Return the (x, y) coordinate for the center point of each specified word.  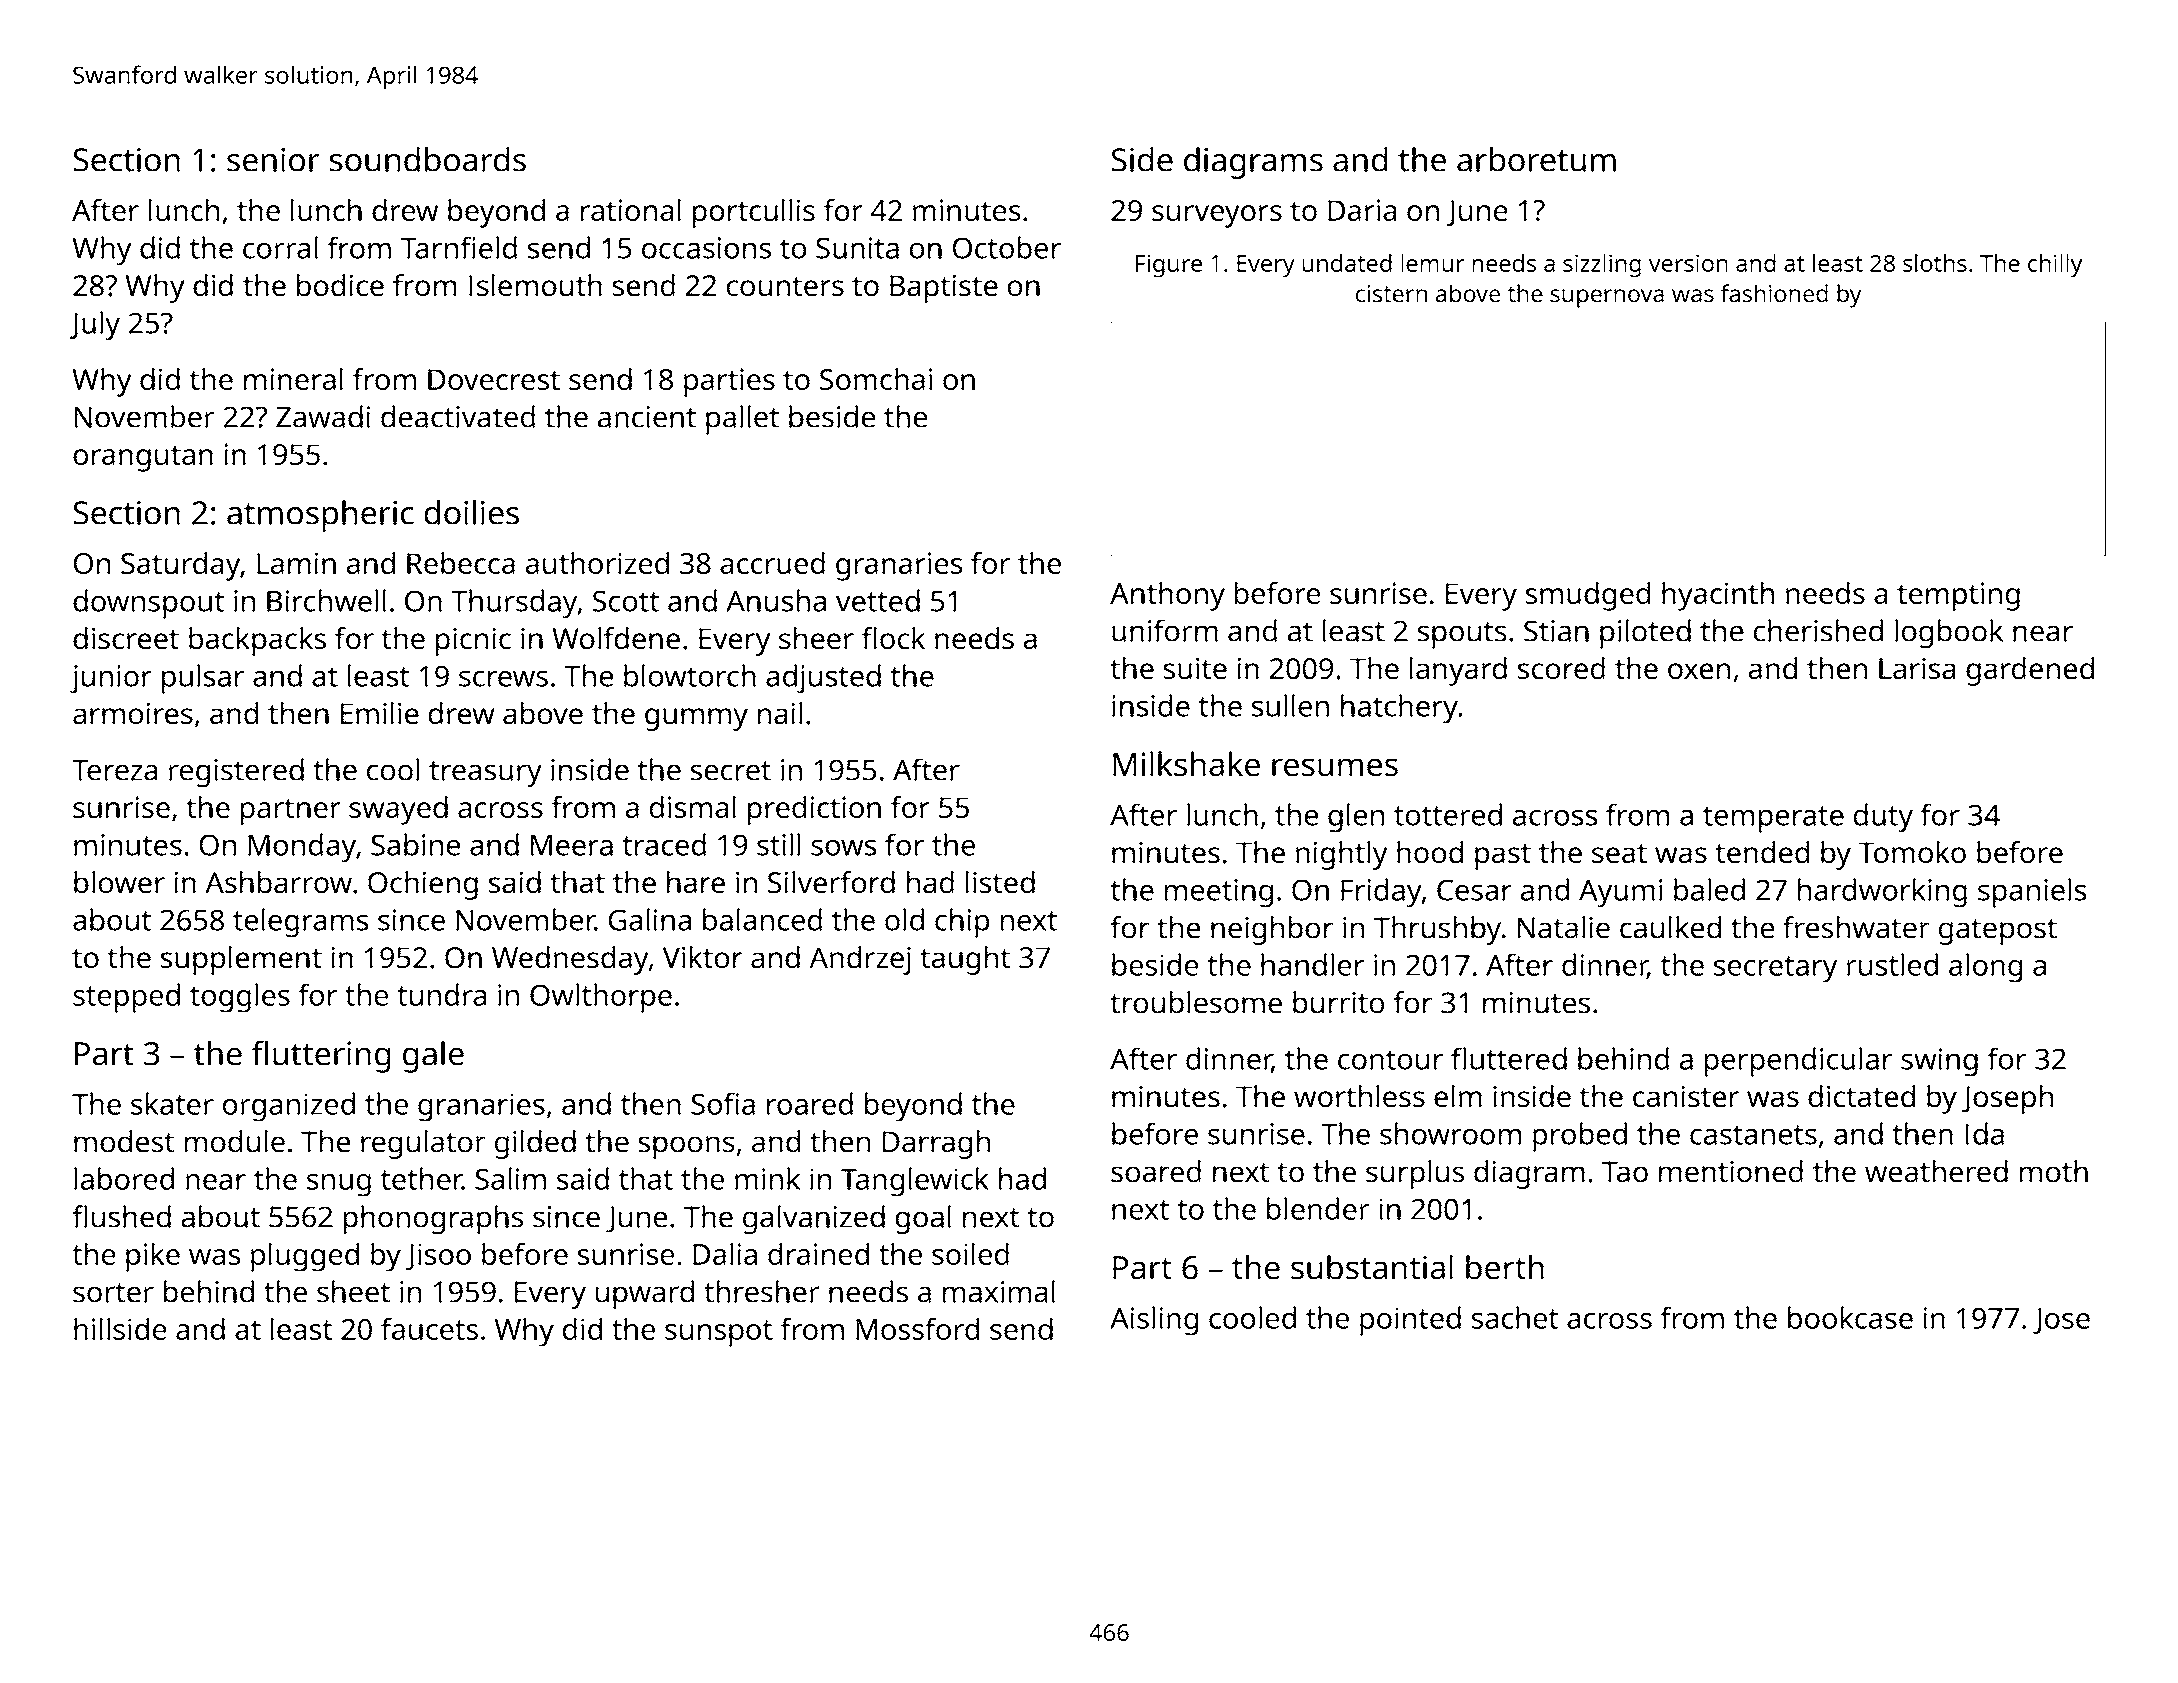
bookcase (1850, 1317)
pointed (1410, 1321)
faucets (429, 1328)
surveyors (1217, 216)
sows (843, 847)
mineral (293, 379)
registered (236, 773)
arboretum (1536, 159)
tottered (1448, 814)
